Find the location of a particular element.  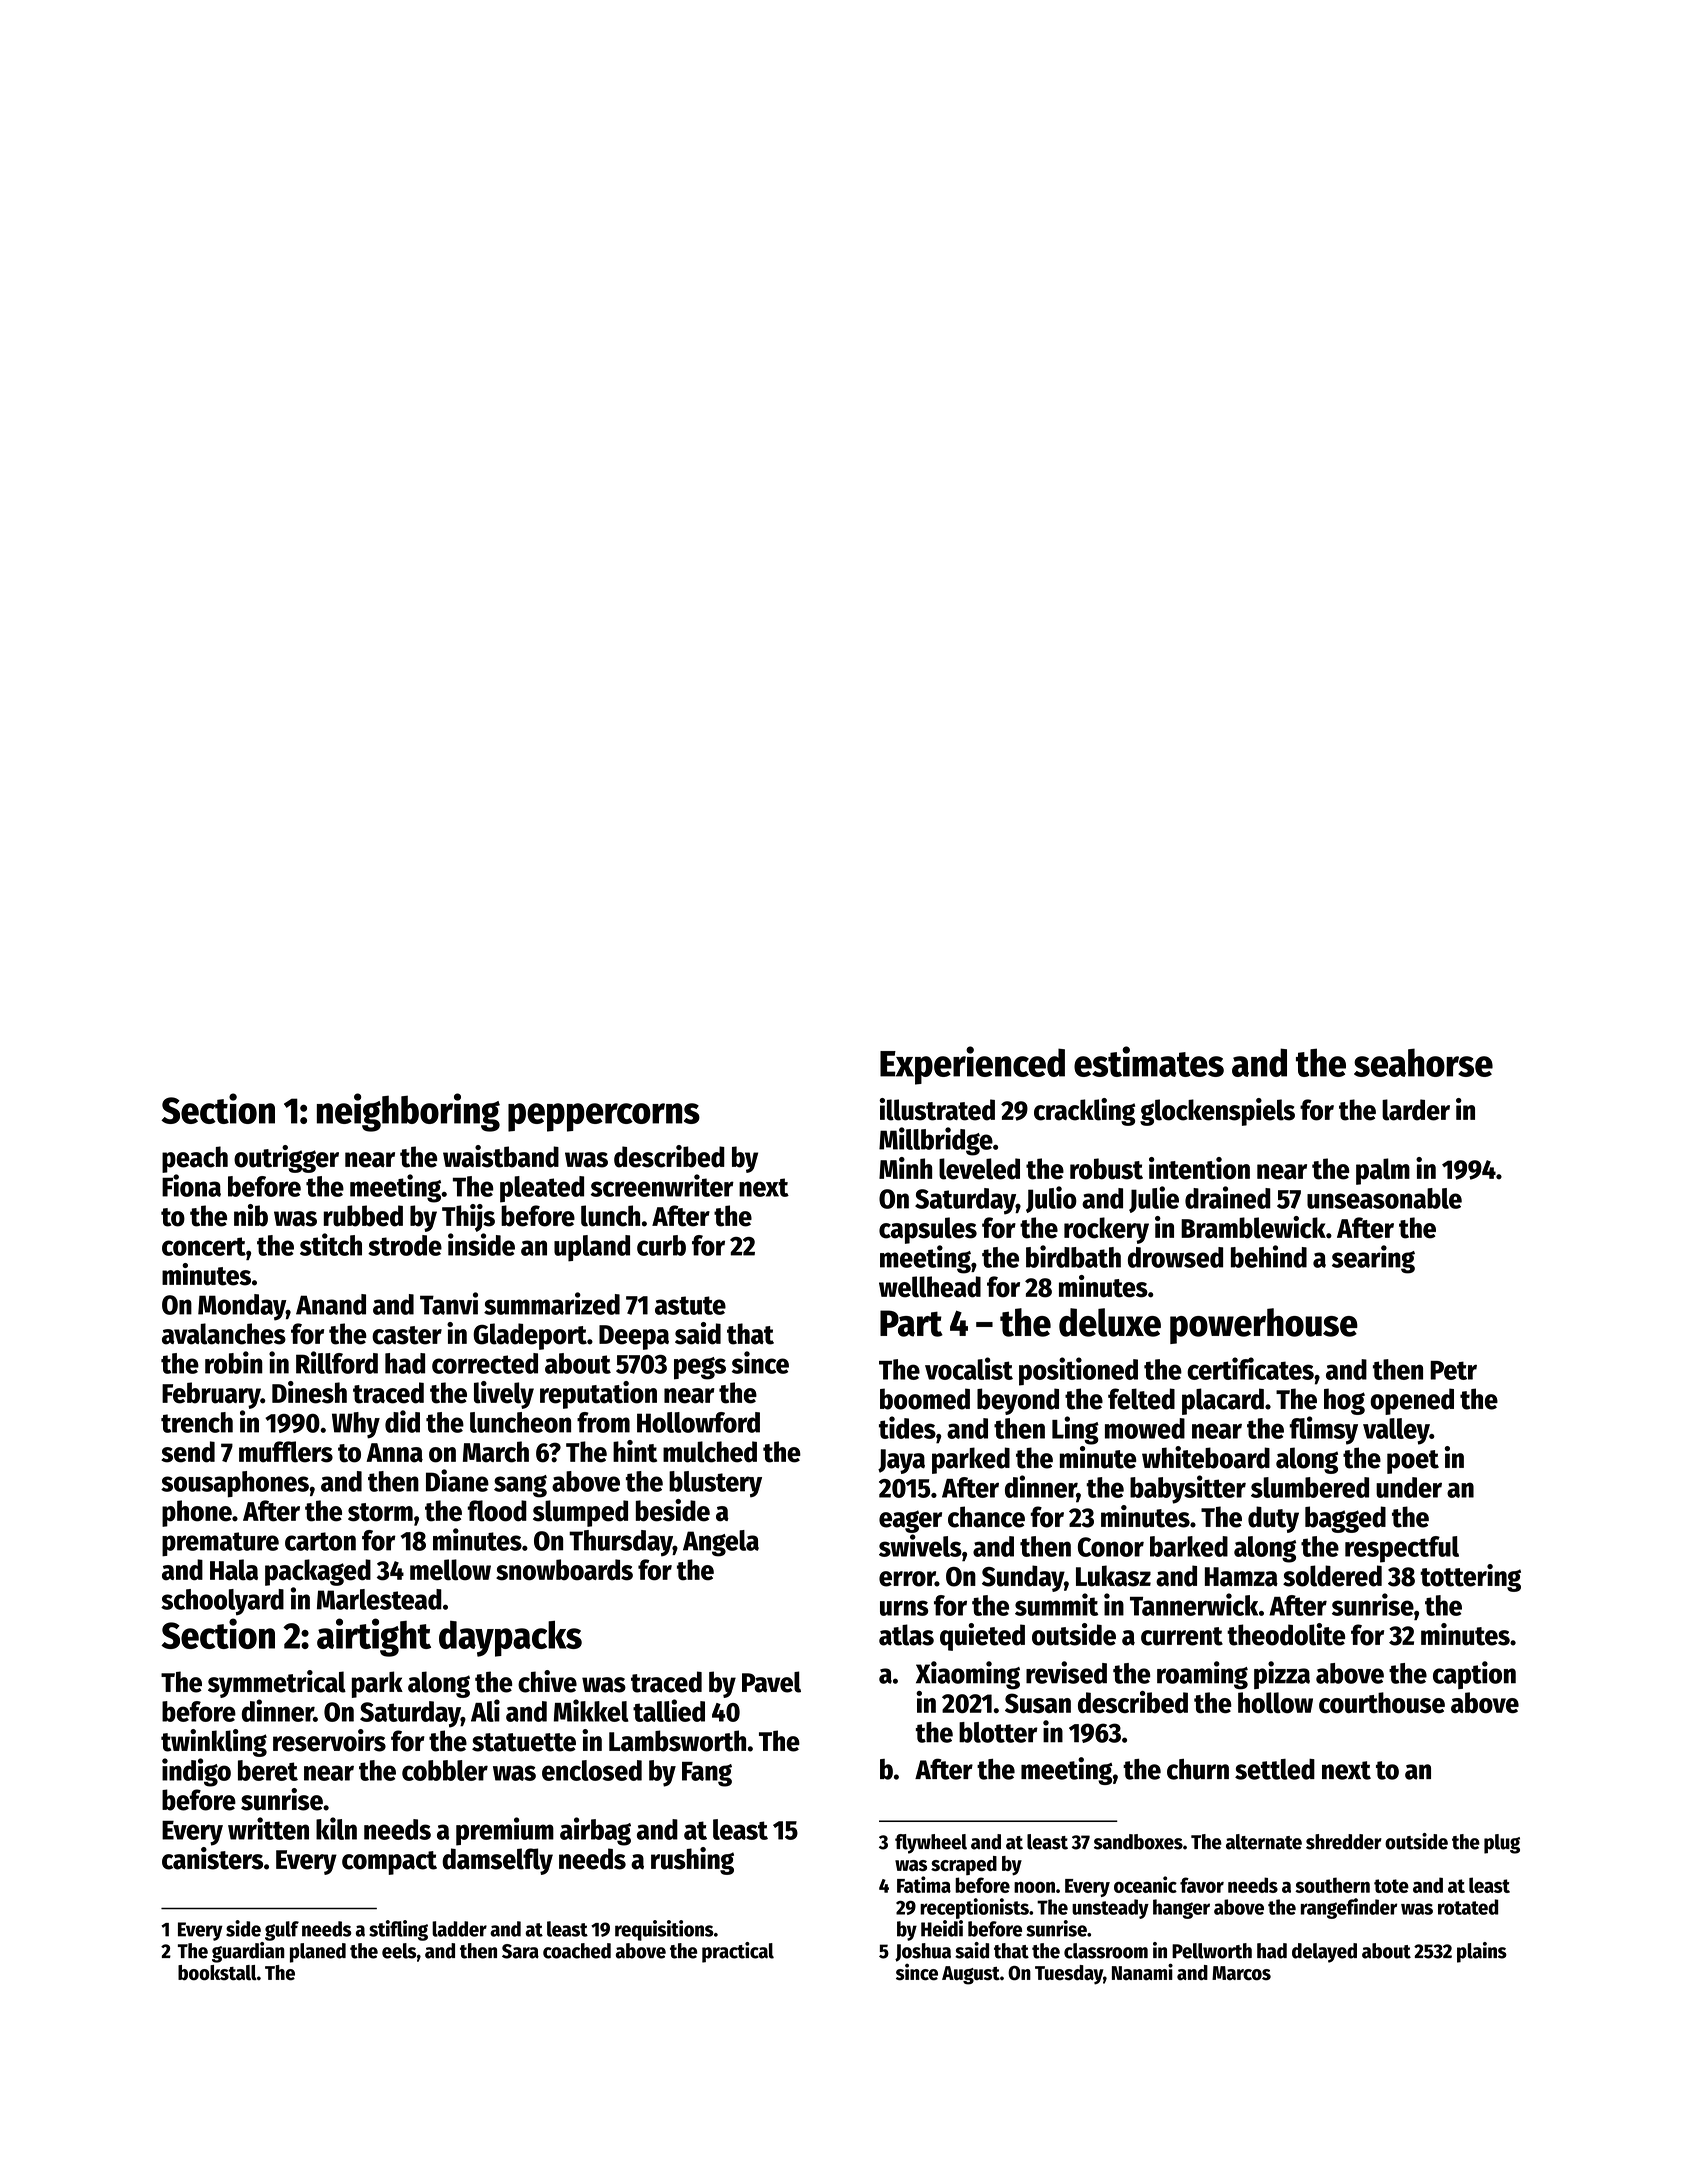

Marlestead is located at coordinates (379, 1599).
